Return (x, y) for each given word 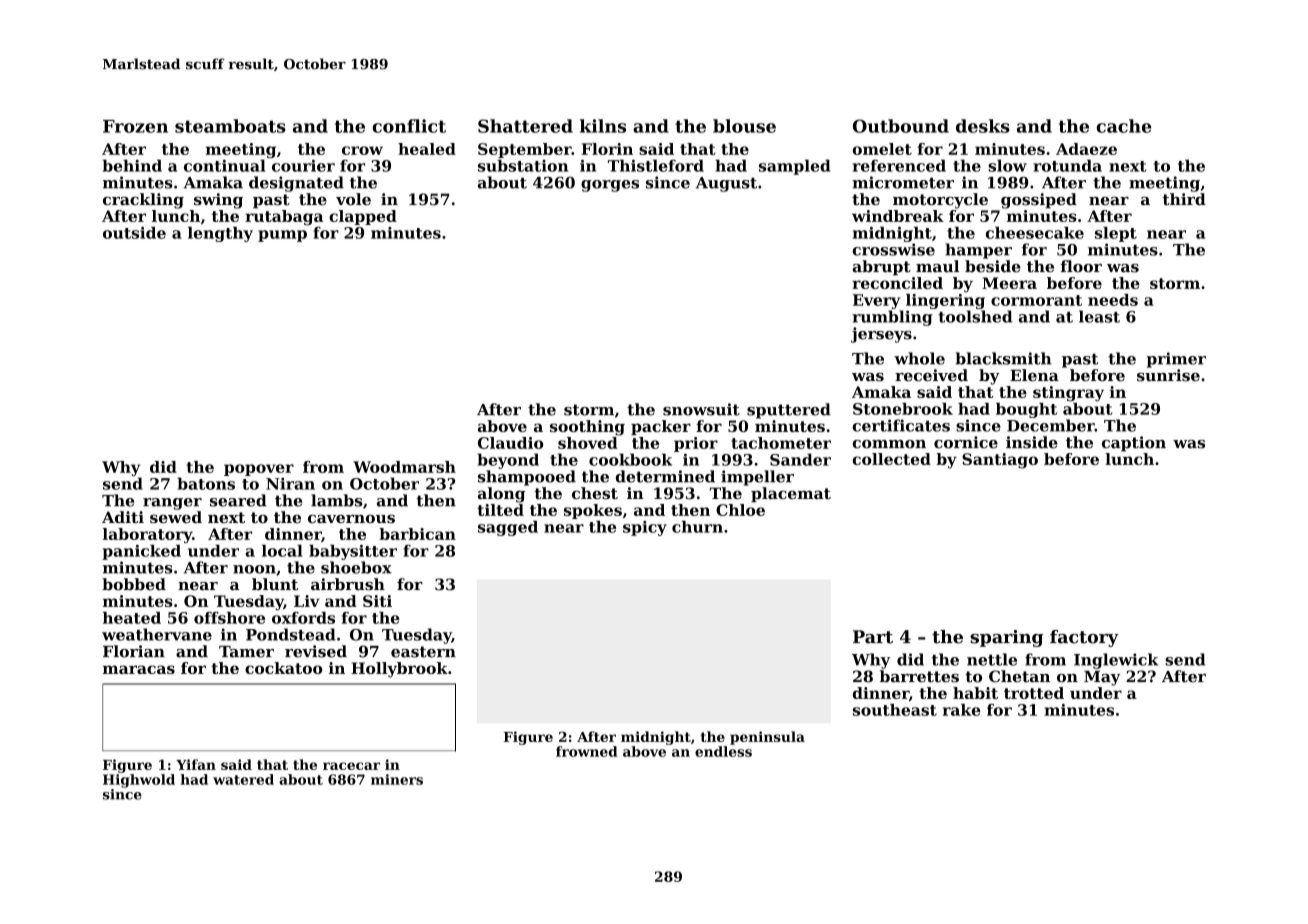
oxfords (303, 618)
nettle (992, 659)
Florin (607, 149)
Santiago (1000, 461)
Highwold (139, 781)
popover (259, 470)
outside (134, 233)
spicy (645, 528)
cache (1124, 126)
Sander (800, 459)
